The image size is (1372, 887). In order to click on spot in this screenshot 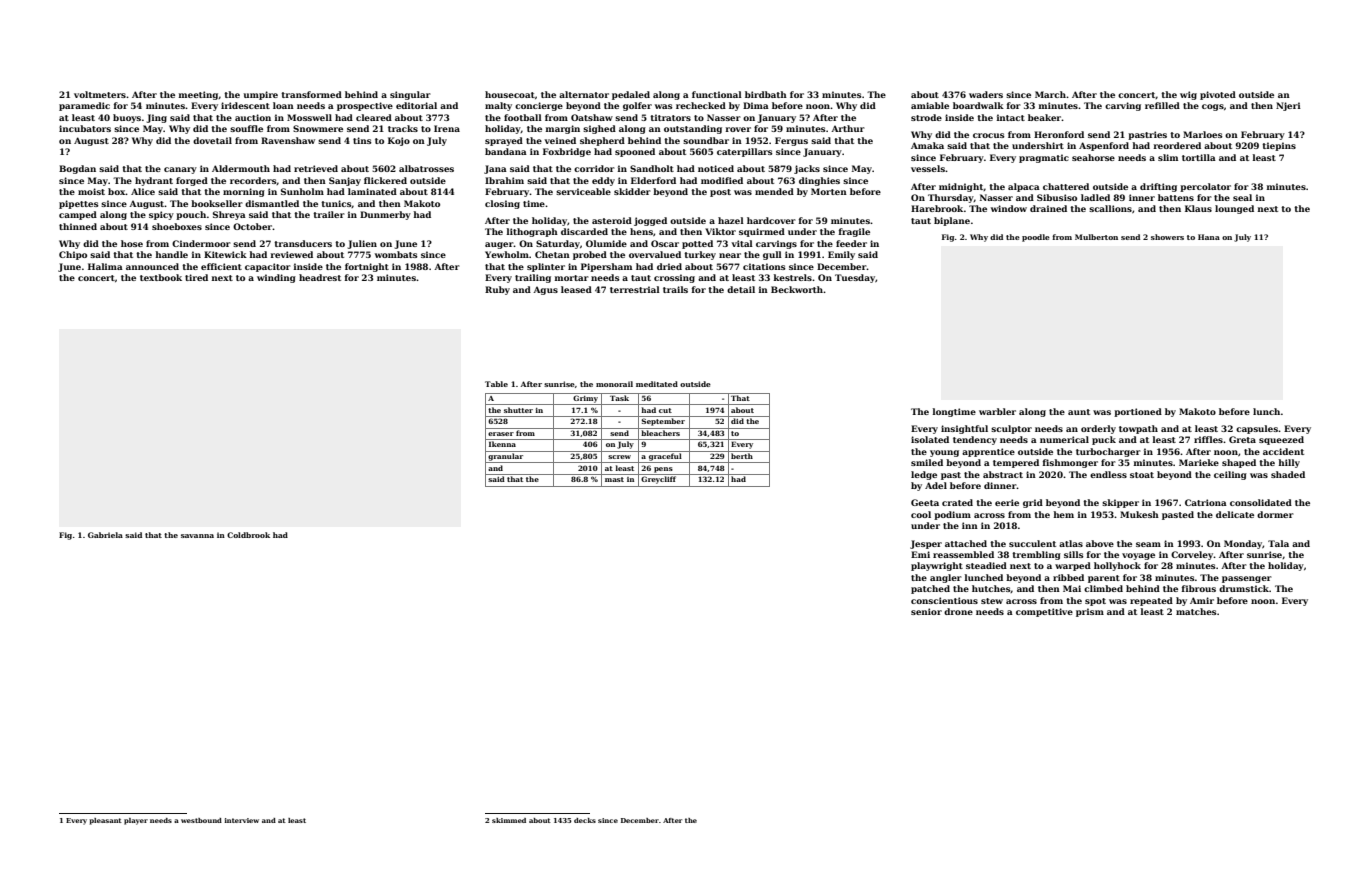, I will do `click(1095, 602)`.
